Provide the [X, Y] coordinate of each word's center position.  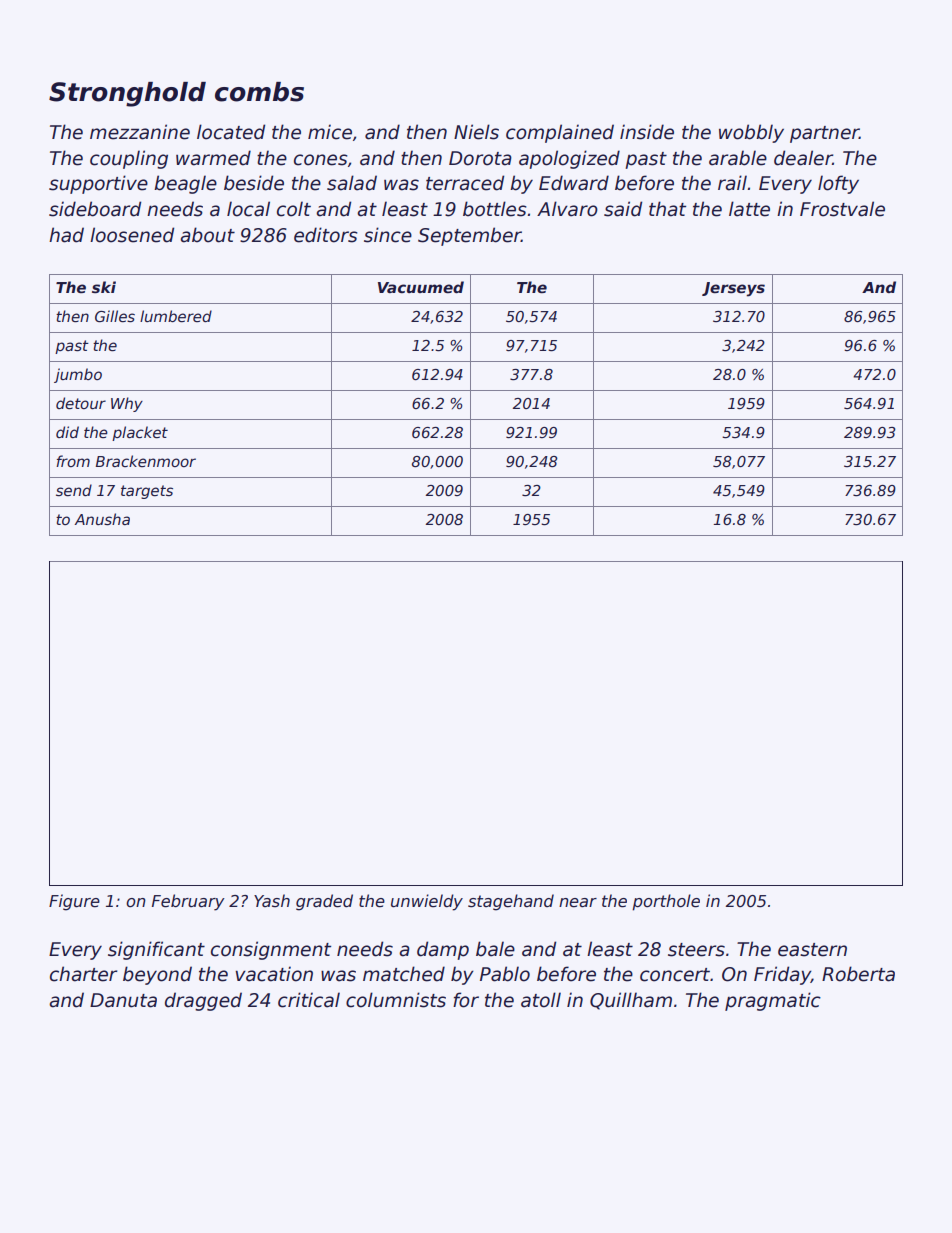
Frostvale [842, 209]
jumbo [78, 375]
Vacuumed [421, 287]
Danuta [123, 1000]
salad [352, 183]
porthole [666, 902]
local [248, 209]
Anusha [102, 519]
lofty [838, 184]
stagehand [511, 902]
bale [495, 949]
